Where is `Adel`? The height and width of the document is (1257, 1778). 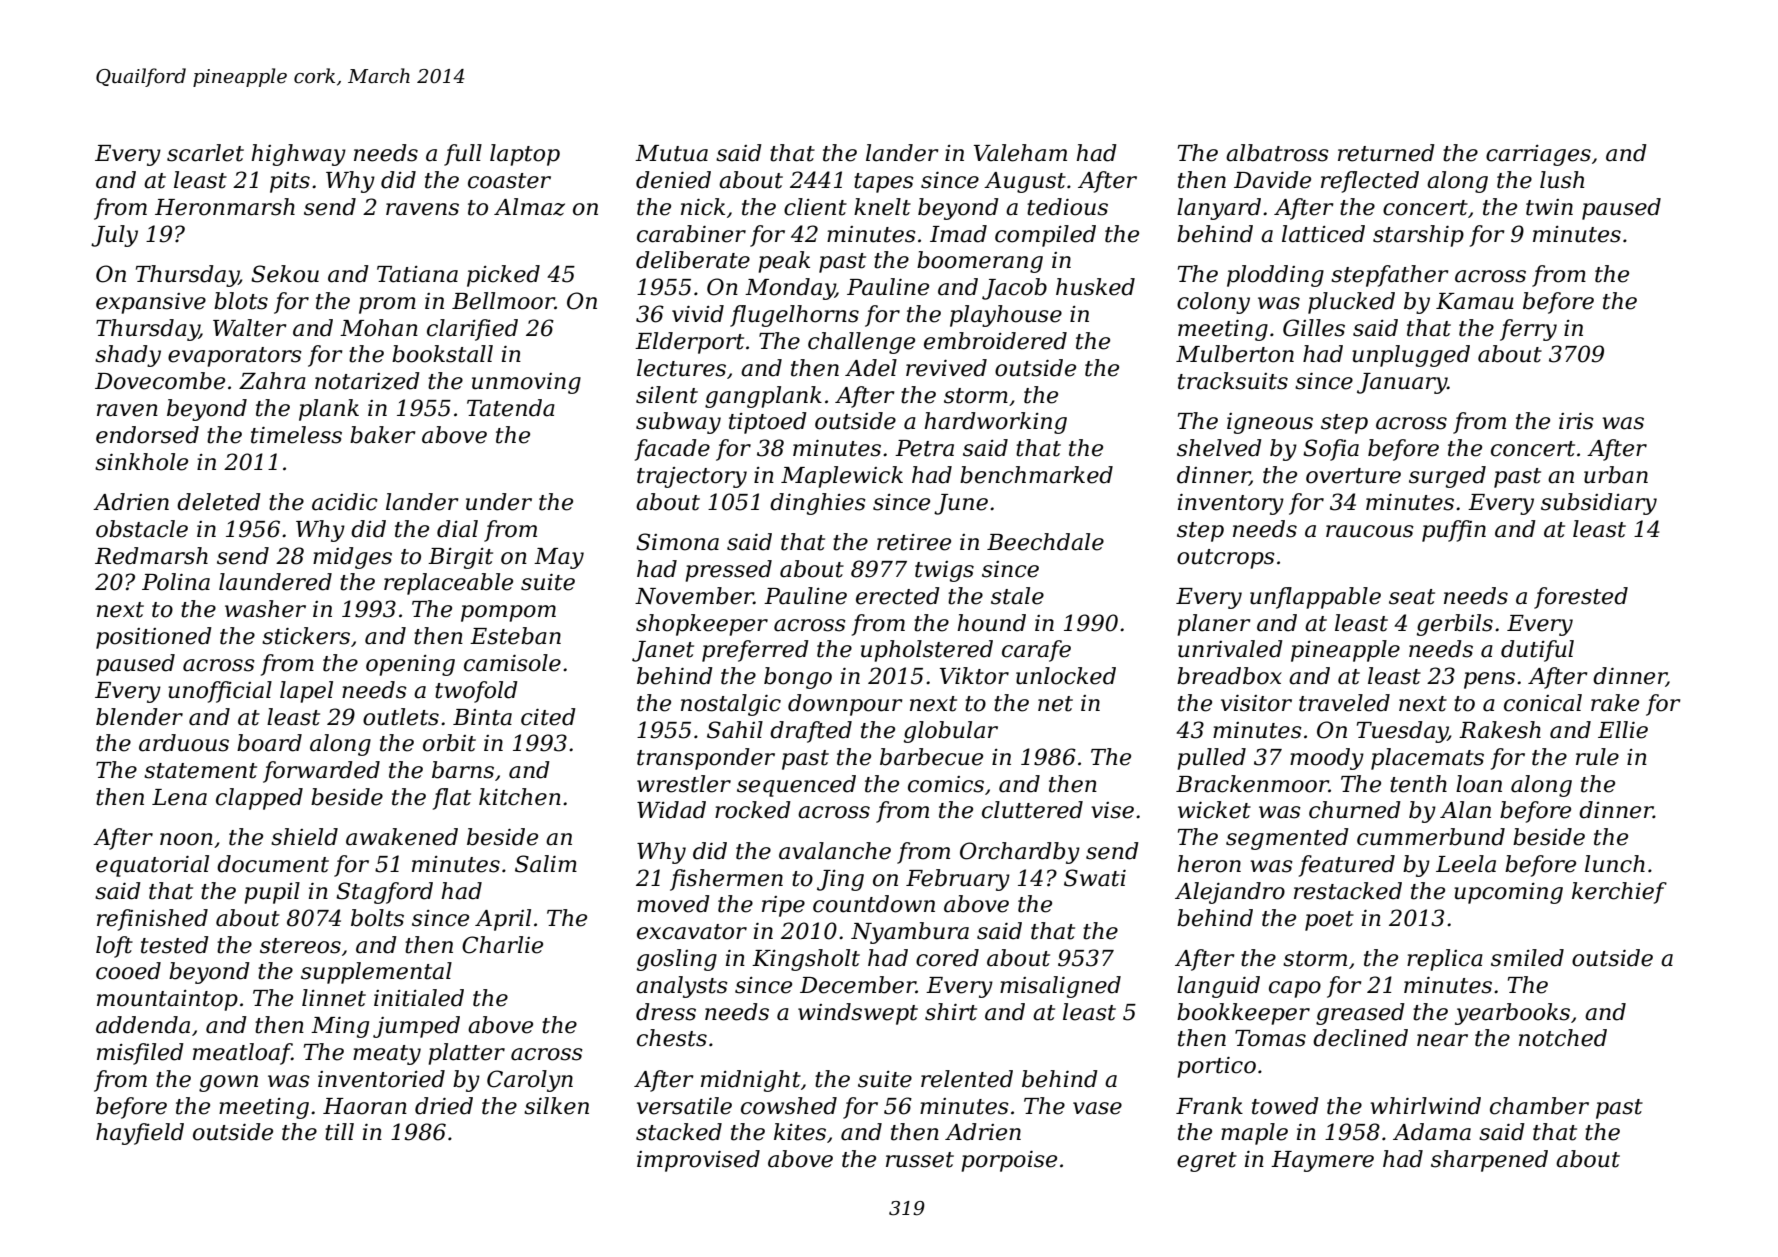 Adel is located at coordinates (871, 368).
